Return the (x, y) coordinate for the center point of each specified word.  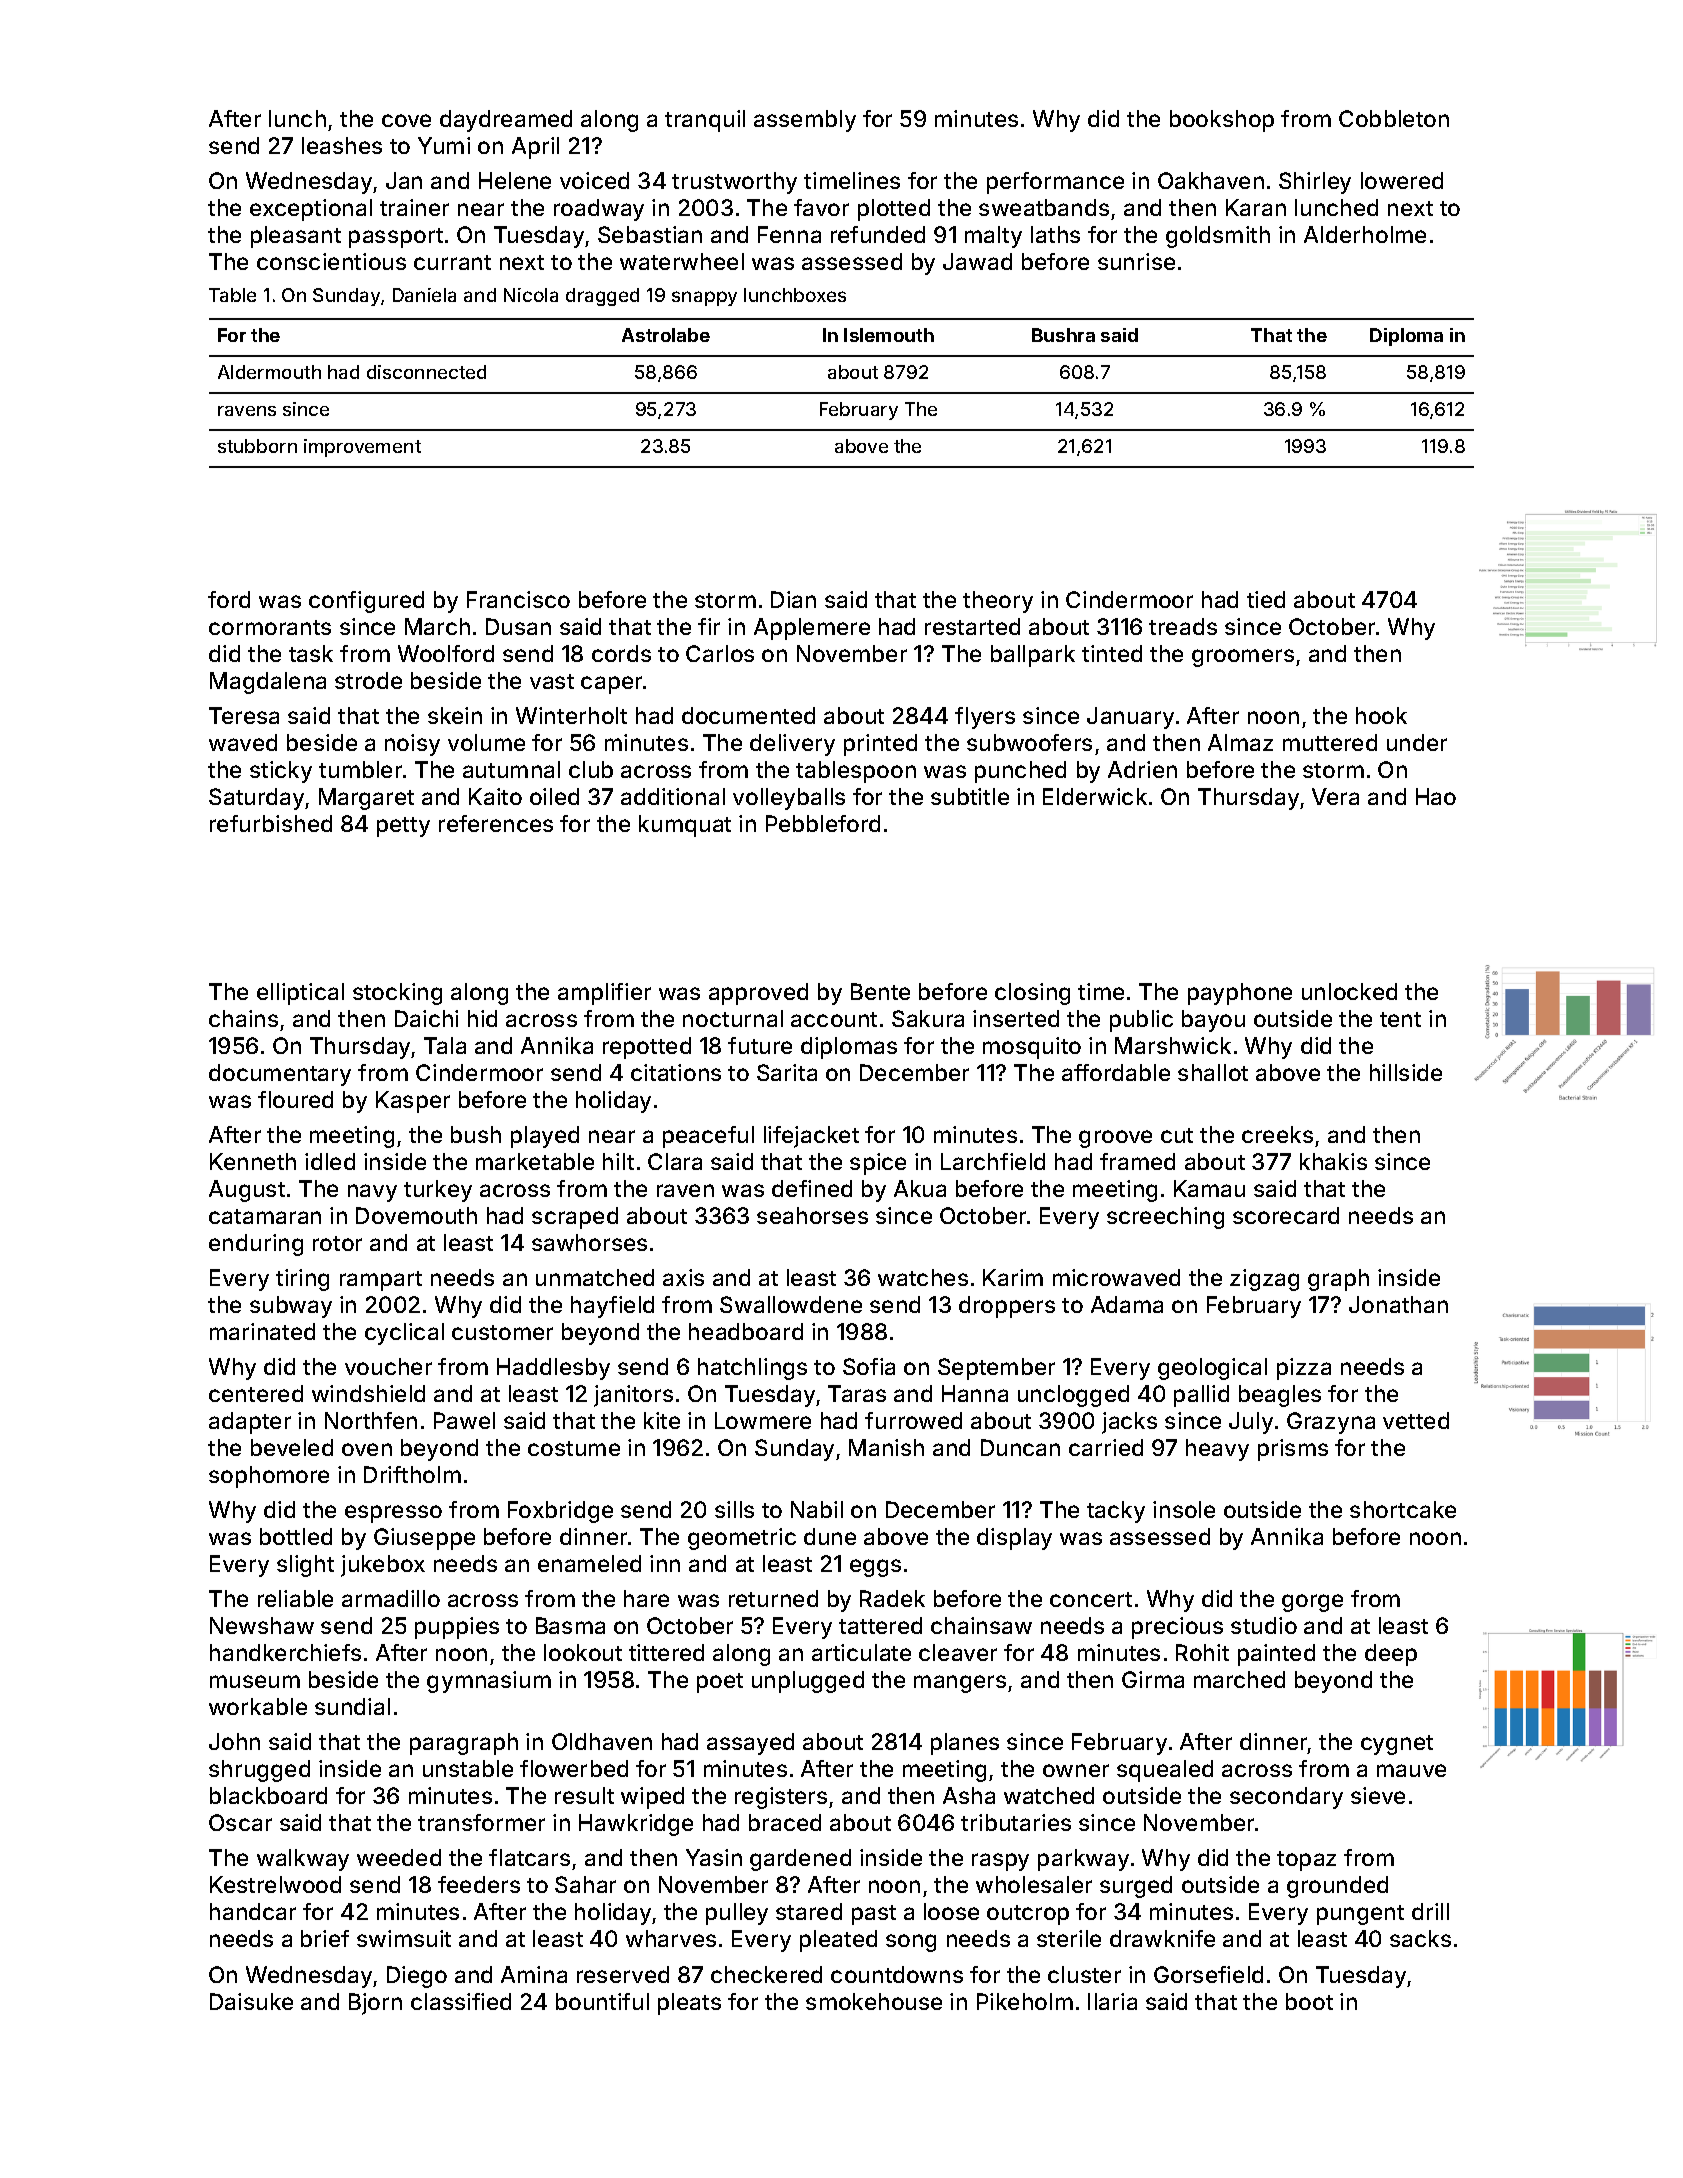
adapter (250, 1423)
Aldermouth (269, 372)
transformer (481, 1822)
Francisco (518, 599)
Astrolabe (666, 335)
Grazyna (1331, 1423)
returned (773, 1598)
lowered (1402, 180)
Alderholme (1365, 234)
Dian (793, 599)
